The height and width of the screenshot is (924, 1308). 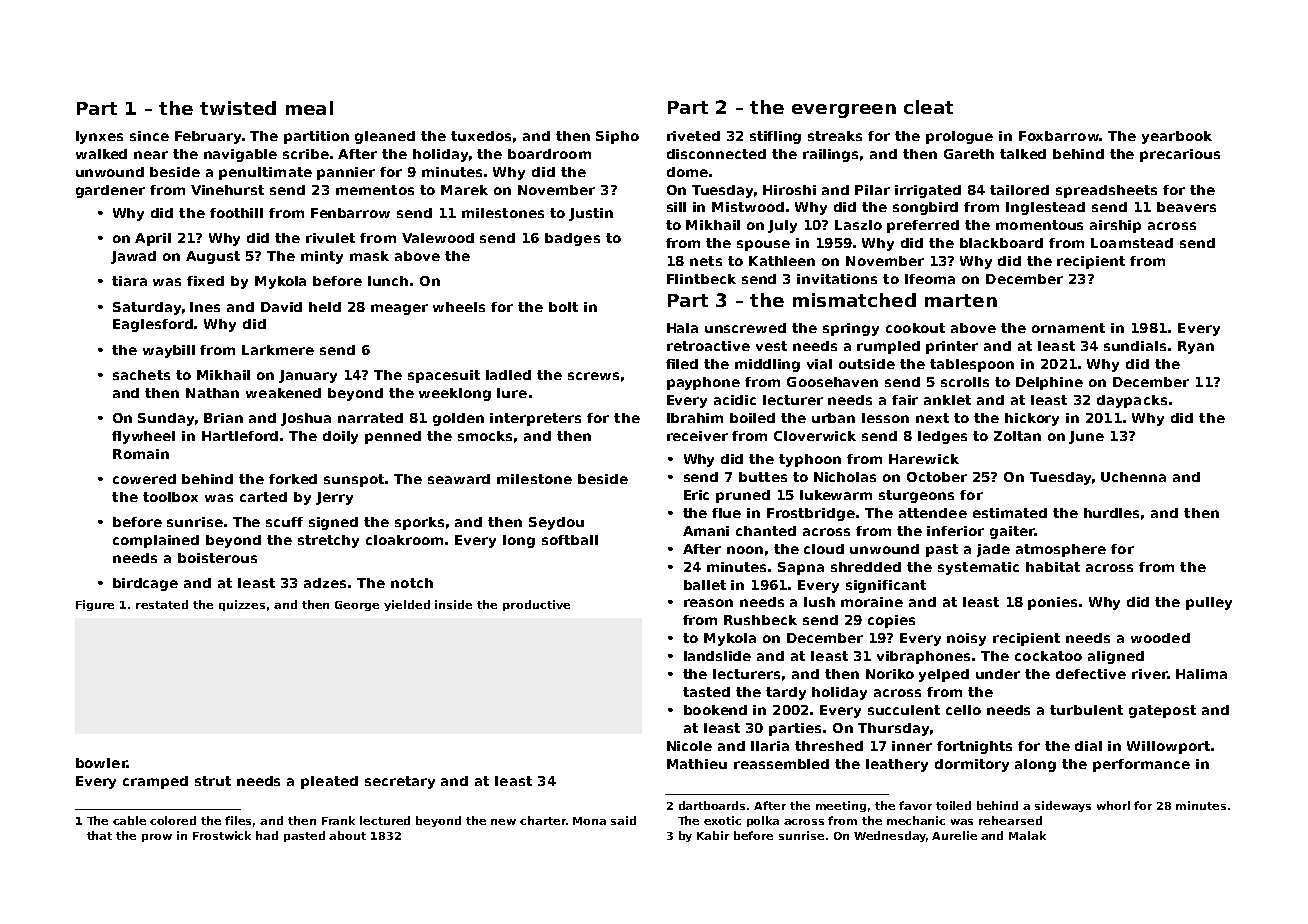 I want to click on yearbook, so click(x=1177, y=137).
